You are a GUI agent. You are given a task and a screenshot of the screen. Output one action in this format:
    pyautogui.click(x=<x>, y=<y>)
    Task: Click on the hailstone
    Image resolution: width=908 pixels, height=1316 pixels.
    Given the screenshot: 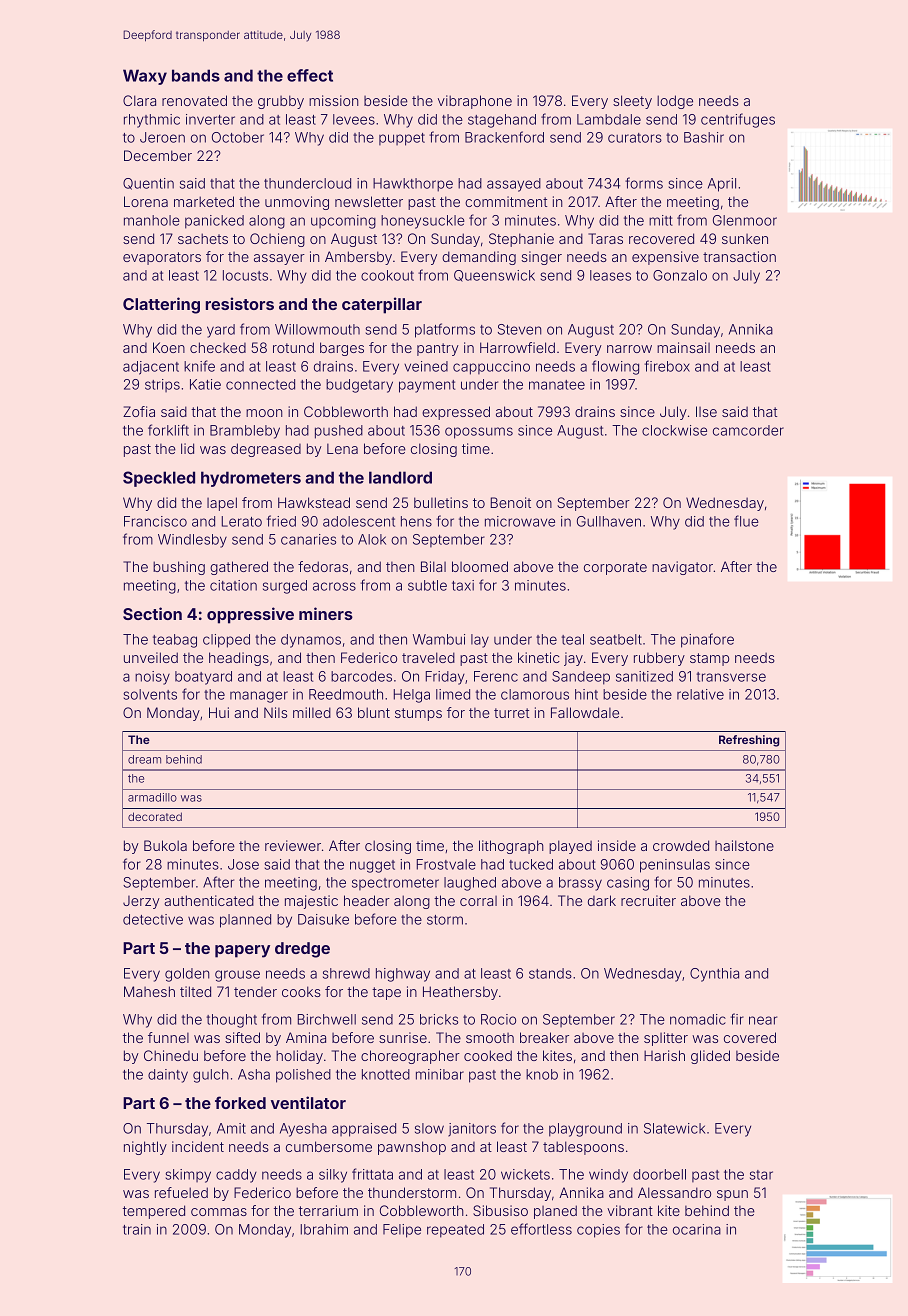 What is the action you would take?
    pyautogui.click(x=744, y=845)
